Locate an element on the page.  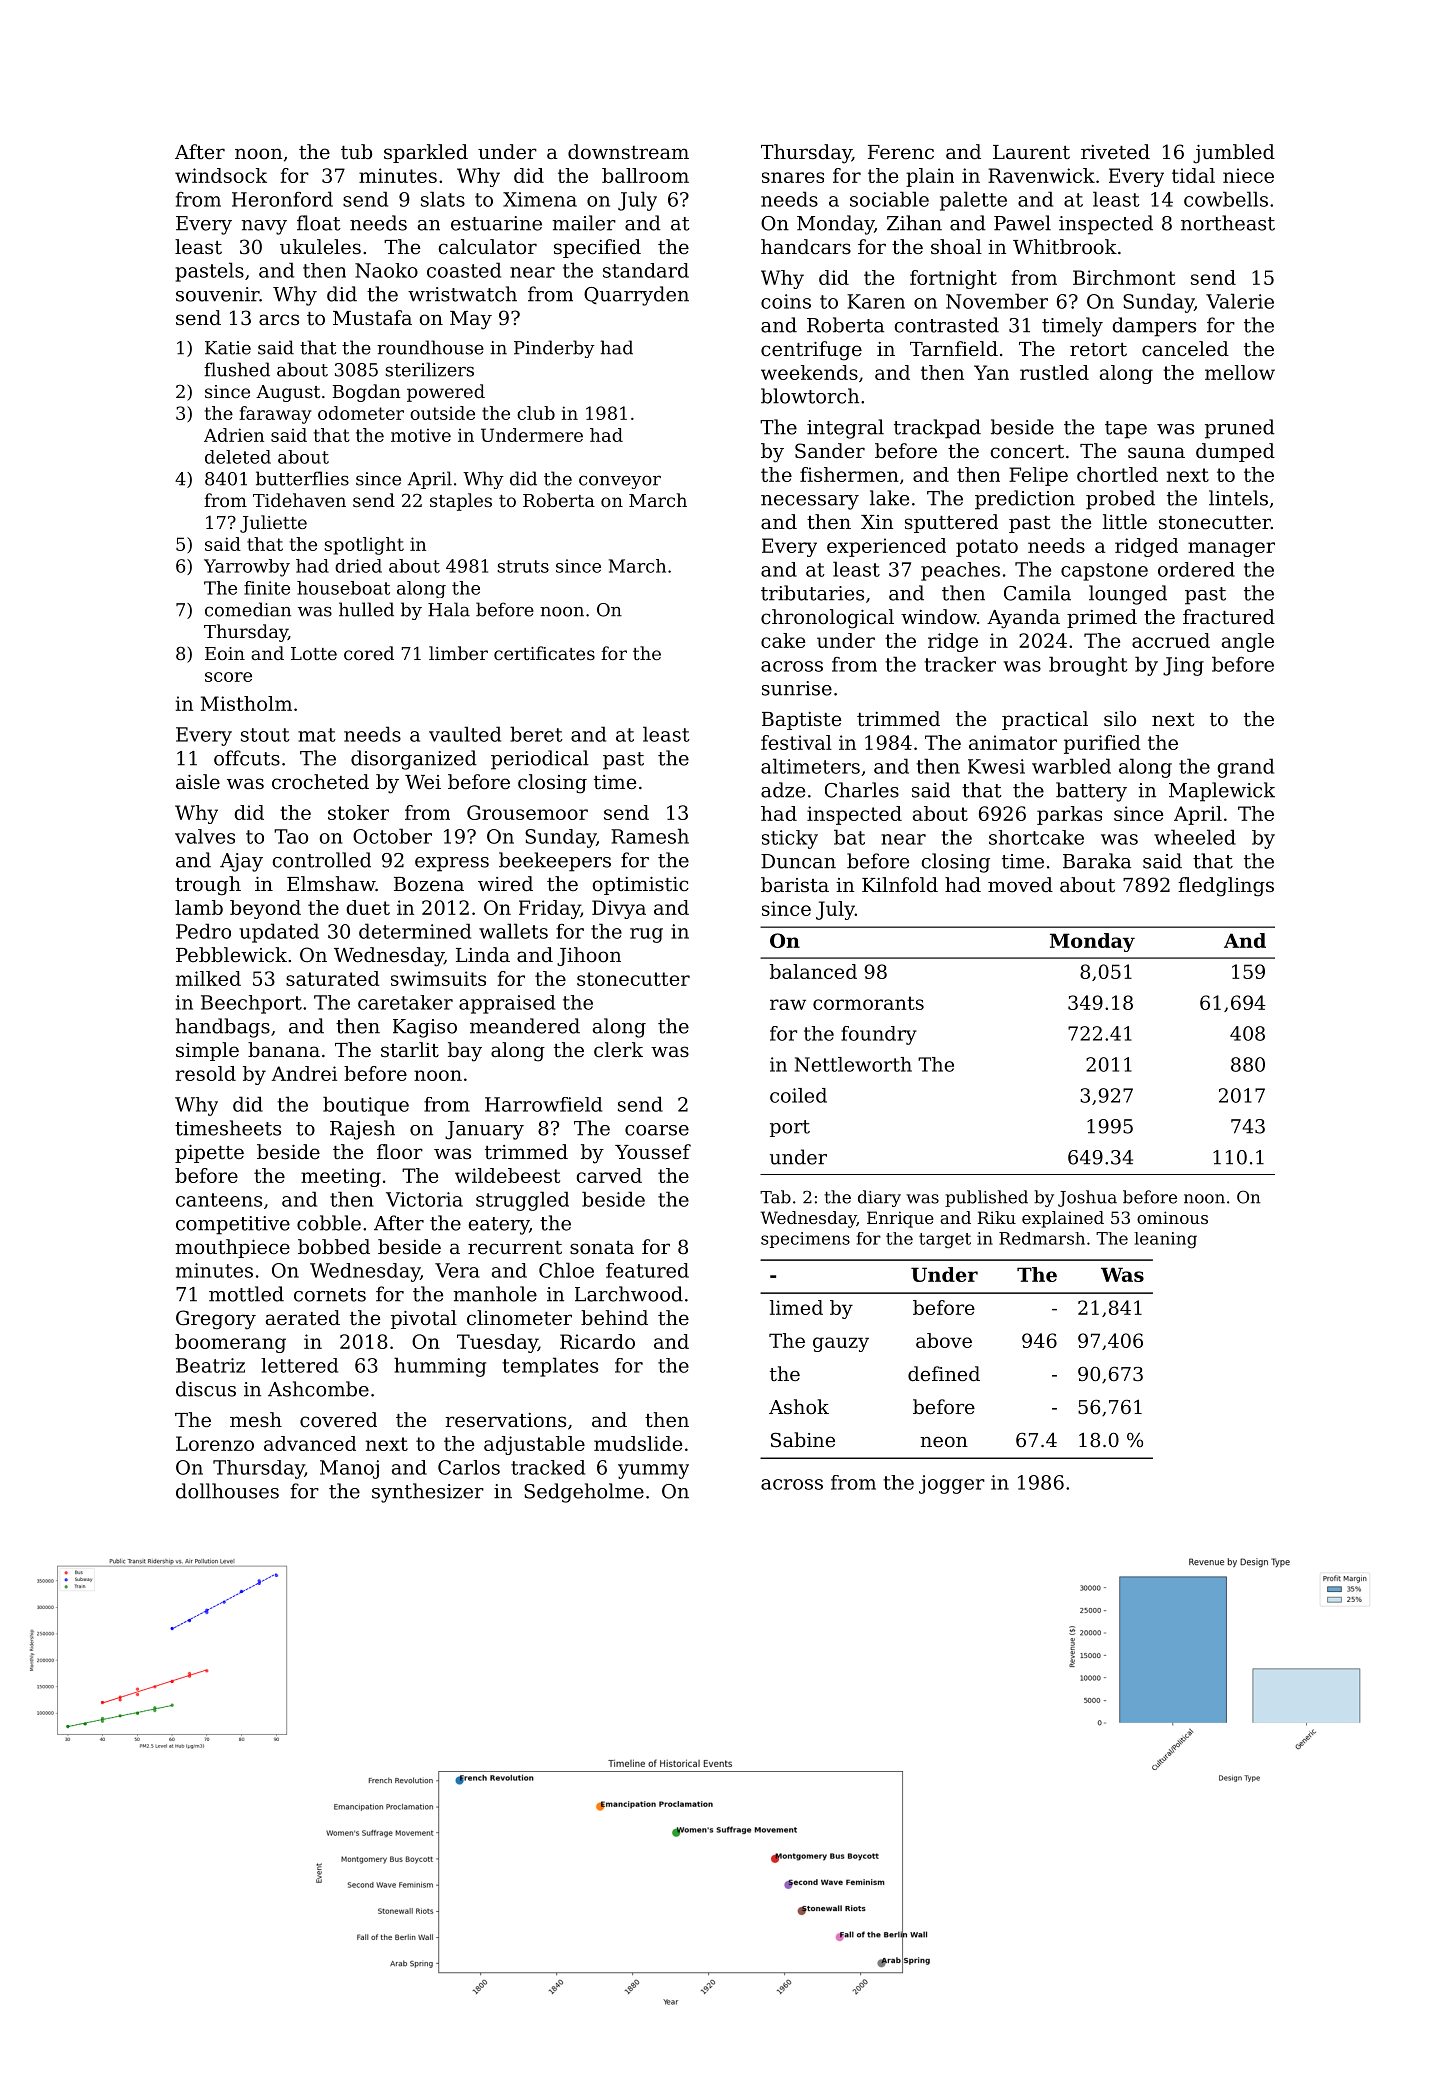
yummy is located at coordinates (653, 1471).
